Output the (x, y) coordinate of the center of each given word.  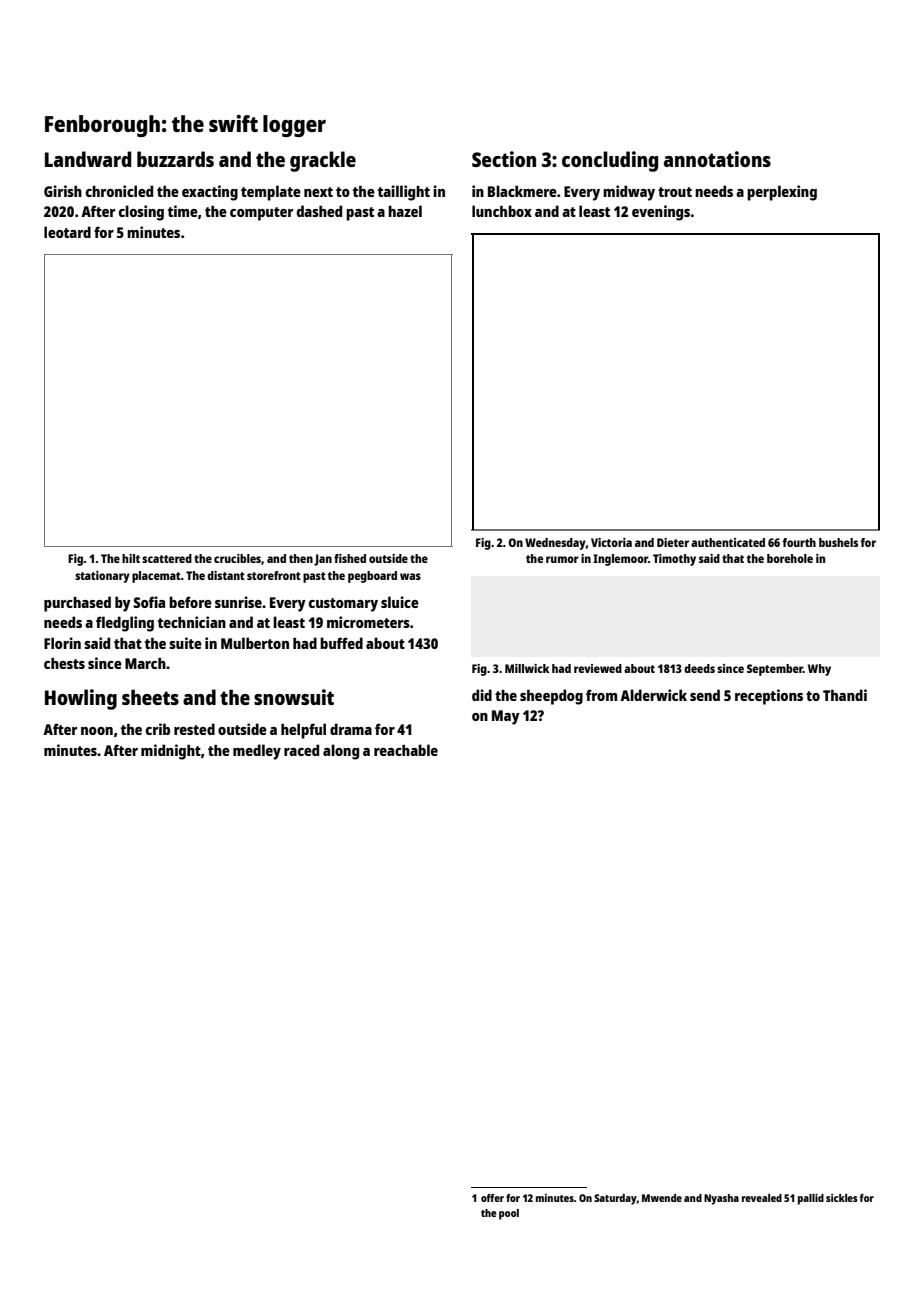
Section (504, 159)
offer (492, 1198)
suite (185, 643)
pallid (811, 1199)
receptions (769, 697)
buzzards (175, 159)
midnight (171, 752)
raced (301, 750)
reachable (406, 750)
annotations (717, 159)
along (341, 752)
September (775, 670)
